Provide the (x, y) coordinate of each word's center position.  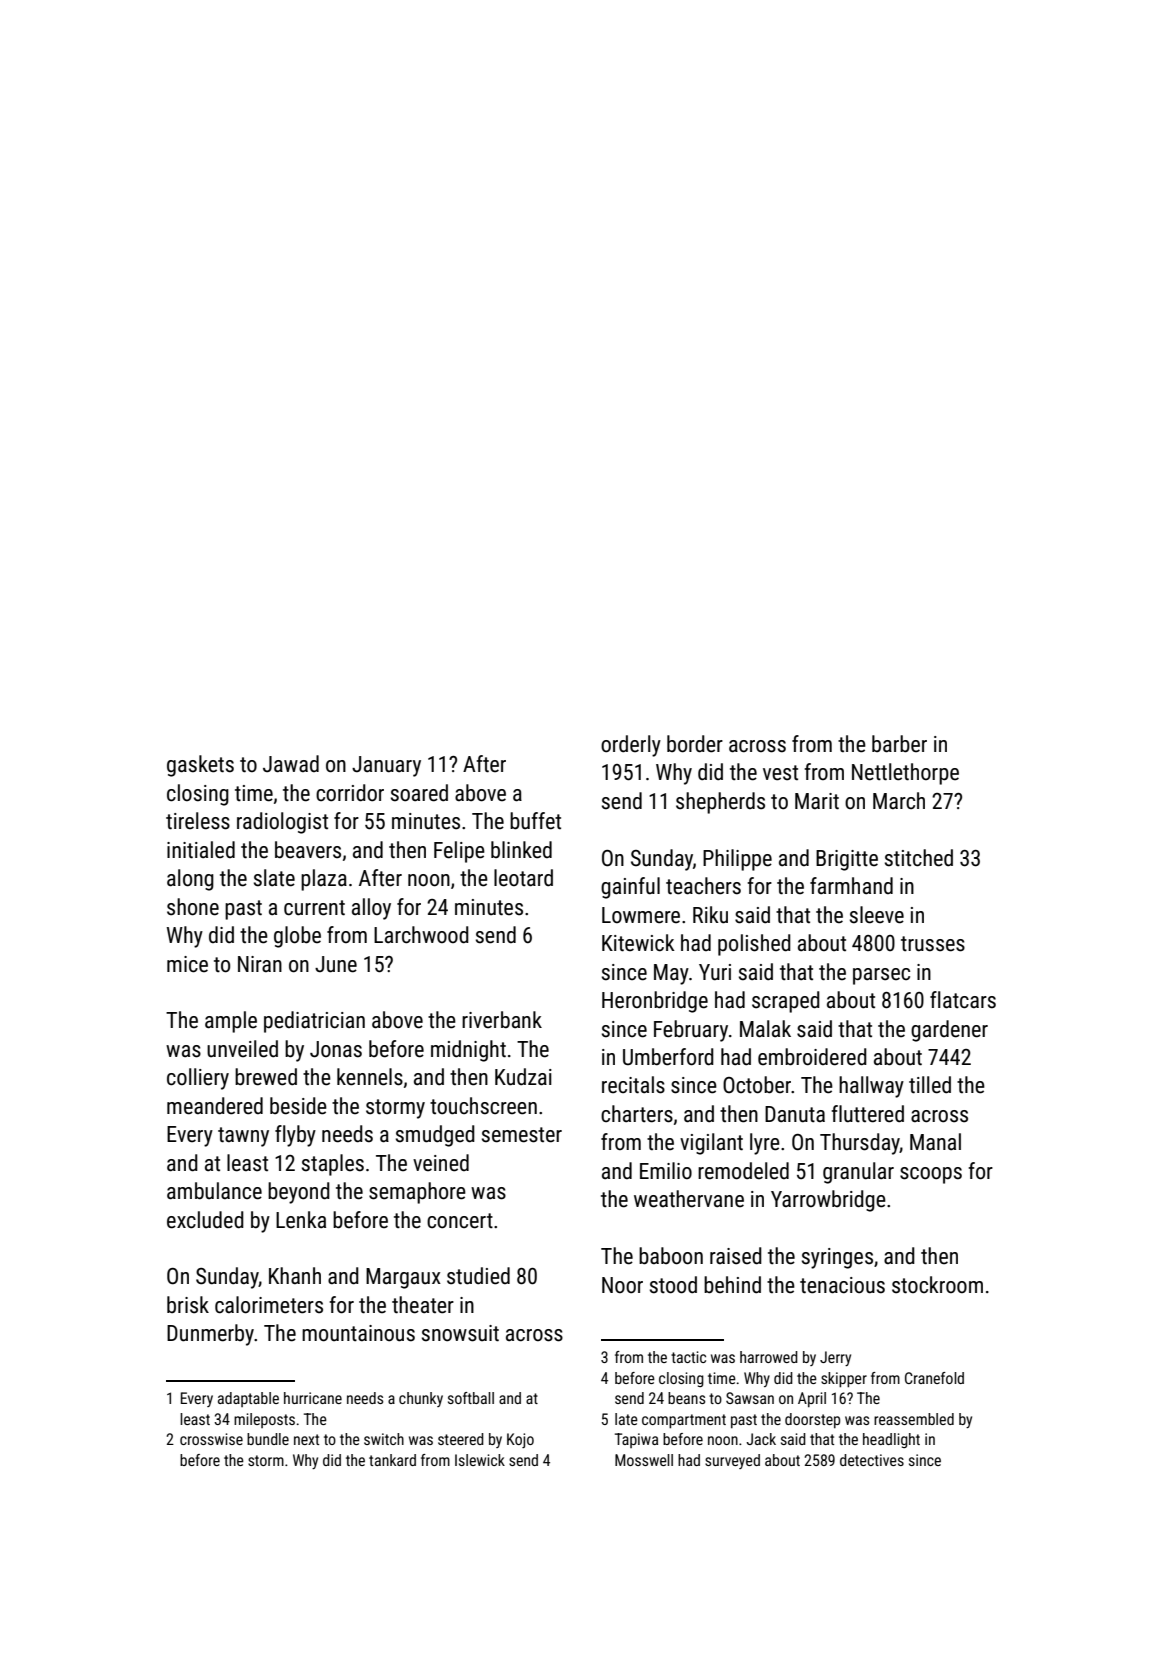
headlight (891, 1440)
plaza (324, 880)
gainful (630, 888)
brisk (188, 1305)
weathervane (689, 1199)
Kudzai (523, 1077)
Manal (935, 1141)
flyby (295, 1136)
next (306, 1439)
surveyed (732, 1461)
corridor (350, 793)
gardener (949, 1031)
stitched (919, 858)
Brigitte (847, 860)
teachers (703, 886)
